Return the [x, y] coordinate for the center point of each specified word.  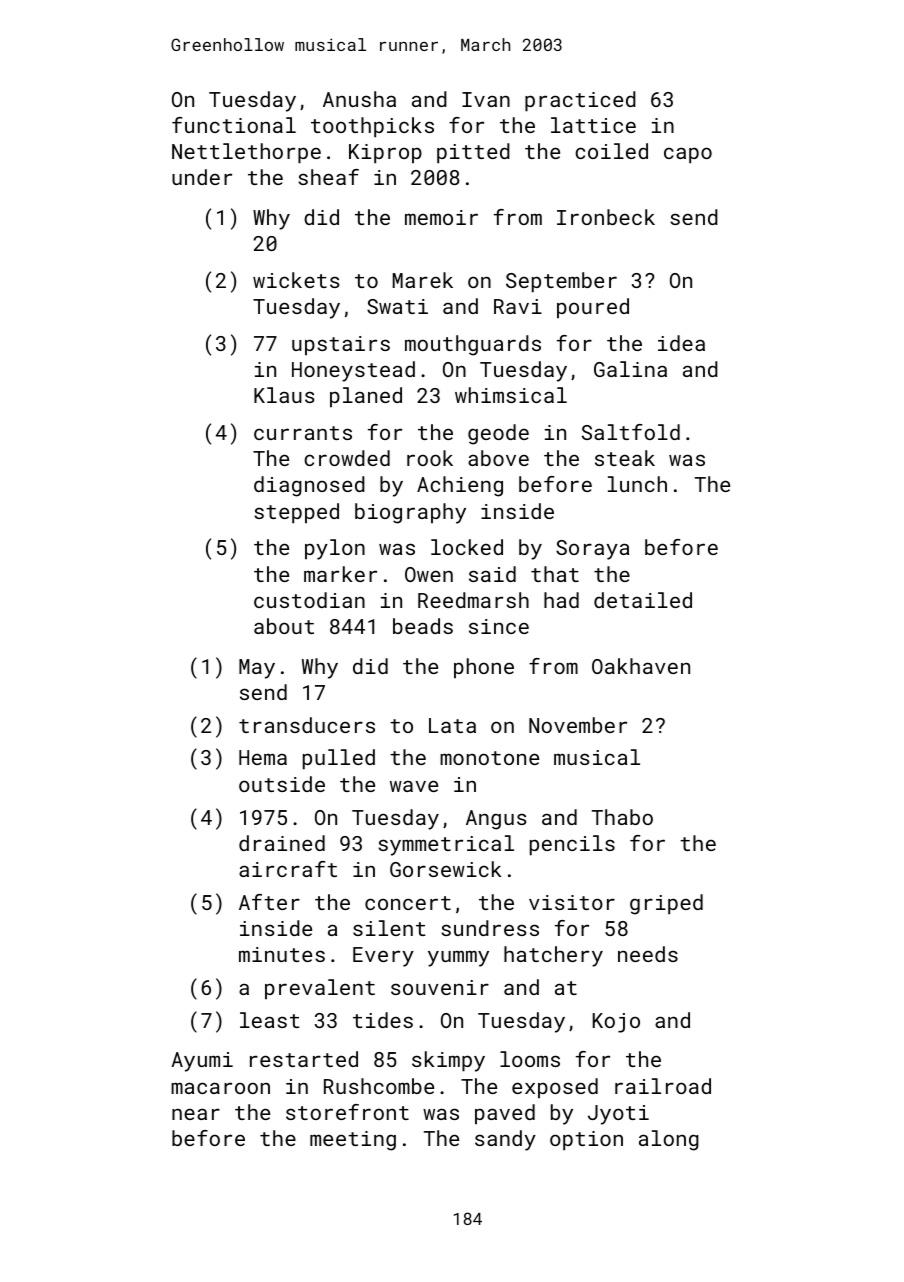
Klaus [284, 395]
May [257, 669]
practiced [580, 101]
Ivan [486, 99]
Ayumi [202, 1062]
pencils [572, 845]
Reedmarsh [473, 600]
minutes [282, 954]
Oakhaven [641, 666]
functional [234, 125]
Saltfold [631, 432]
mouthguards [473, 345]
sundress [490, 928]
